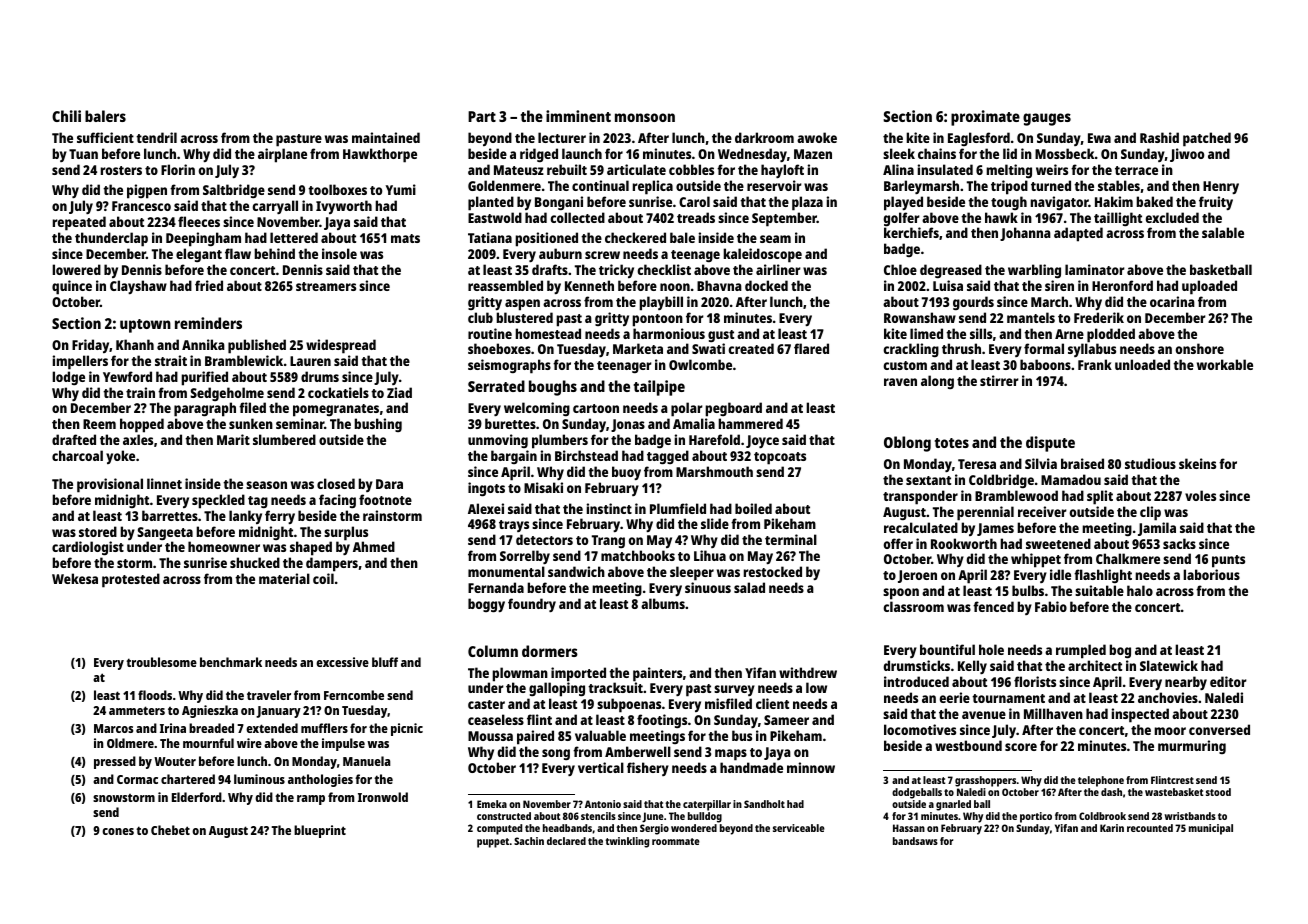  I want to click on skeins, so click(1197, 463).
